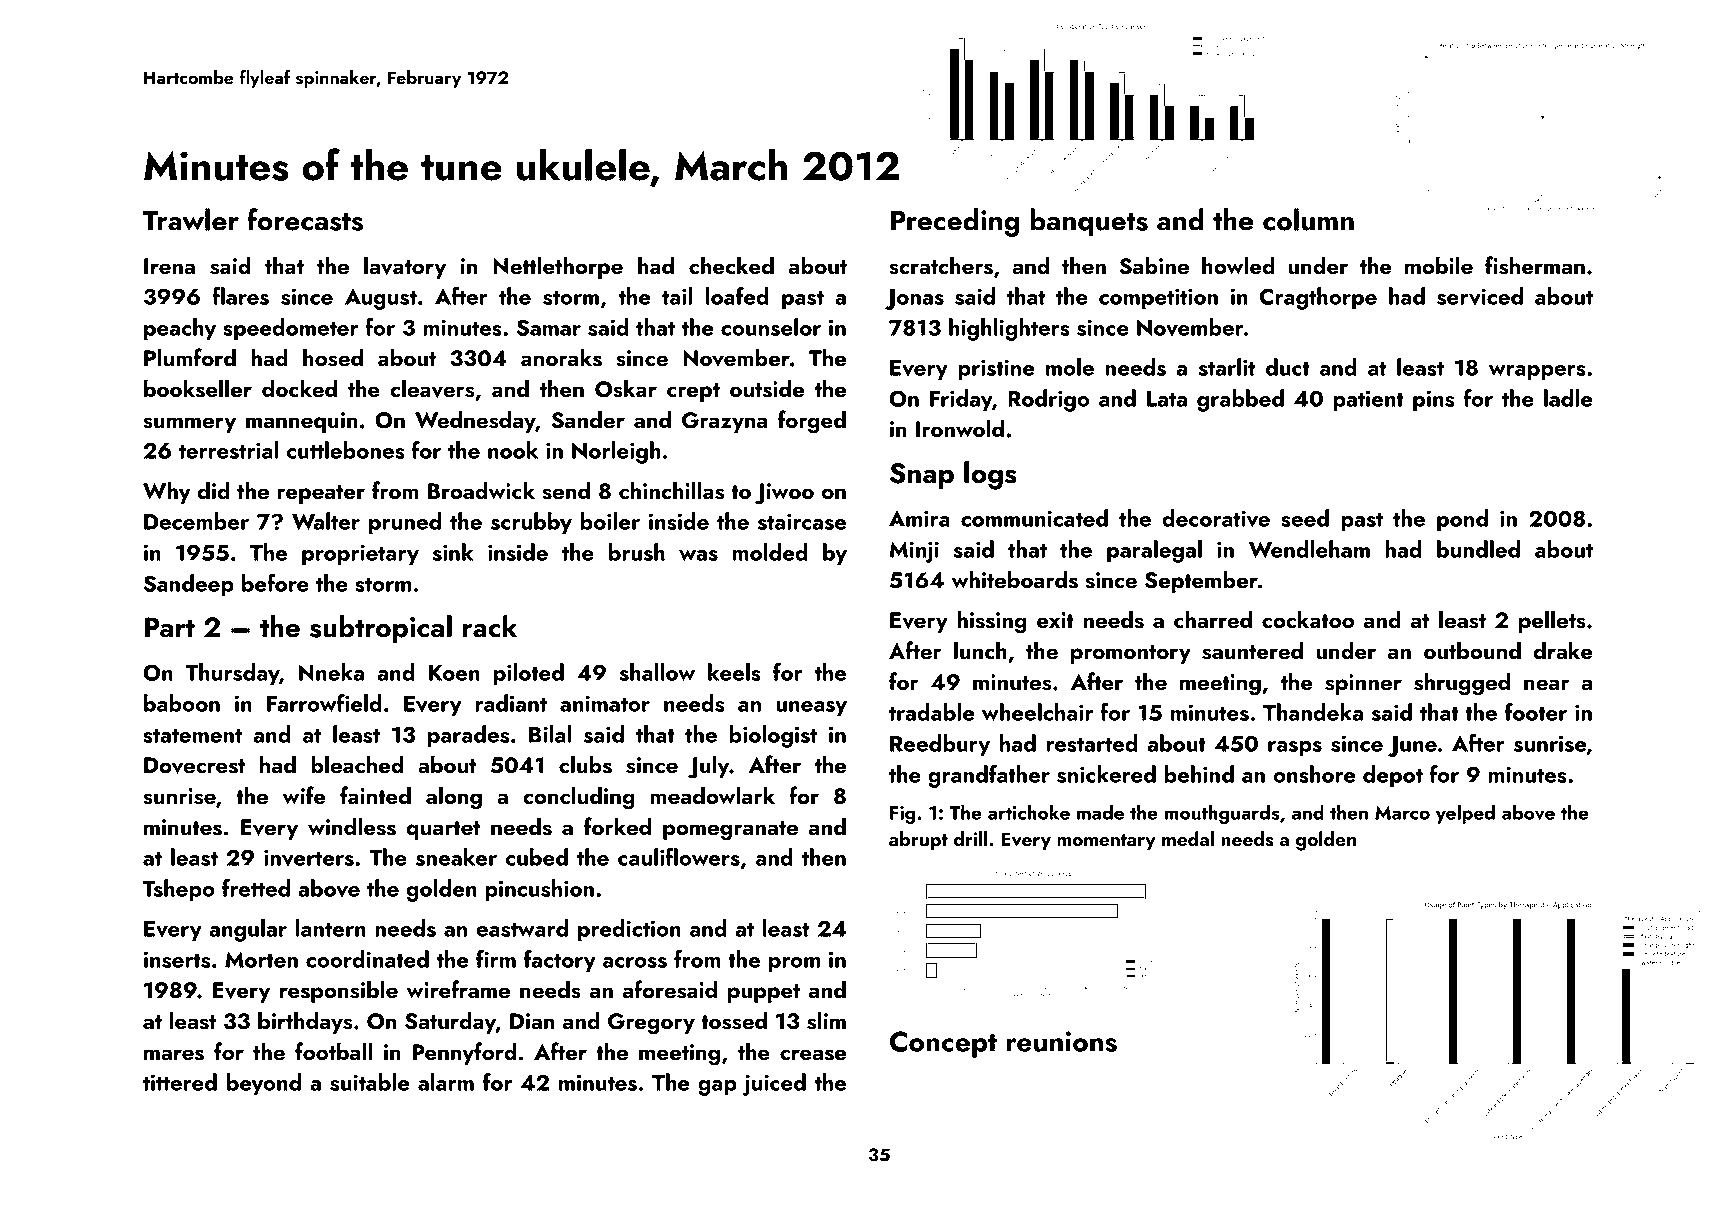 This image has height=1228, width=1736. What do you see at coordinates (1288, 367) in the image?
I see `duct` at bounding box center [1288, 367].
